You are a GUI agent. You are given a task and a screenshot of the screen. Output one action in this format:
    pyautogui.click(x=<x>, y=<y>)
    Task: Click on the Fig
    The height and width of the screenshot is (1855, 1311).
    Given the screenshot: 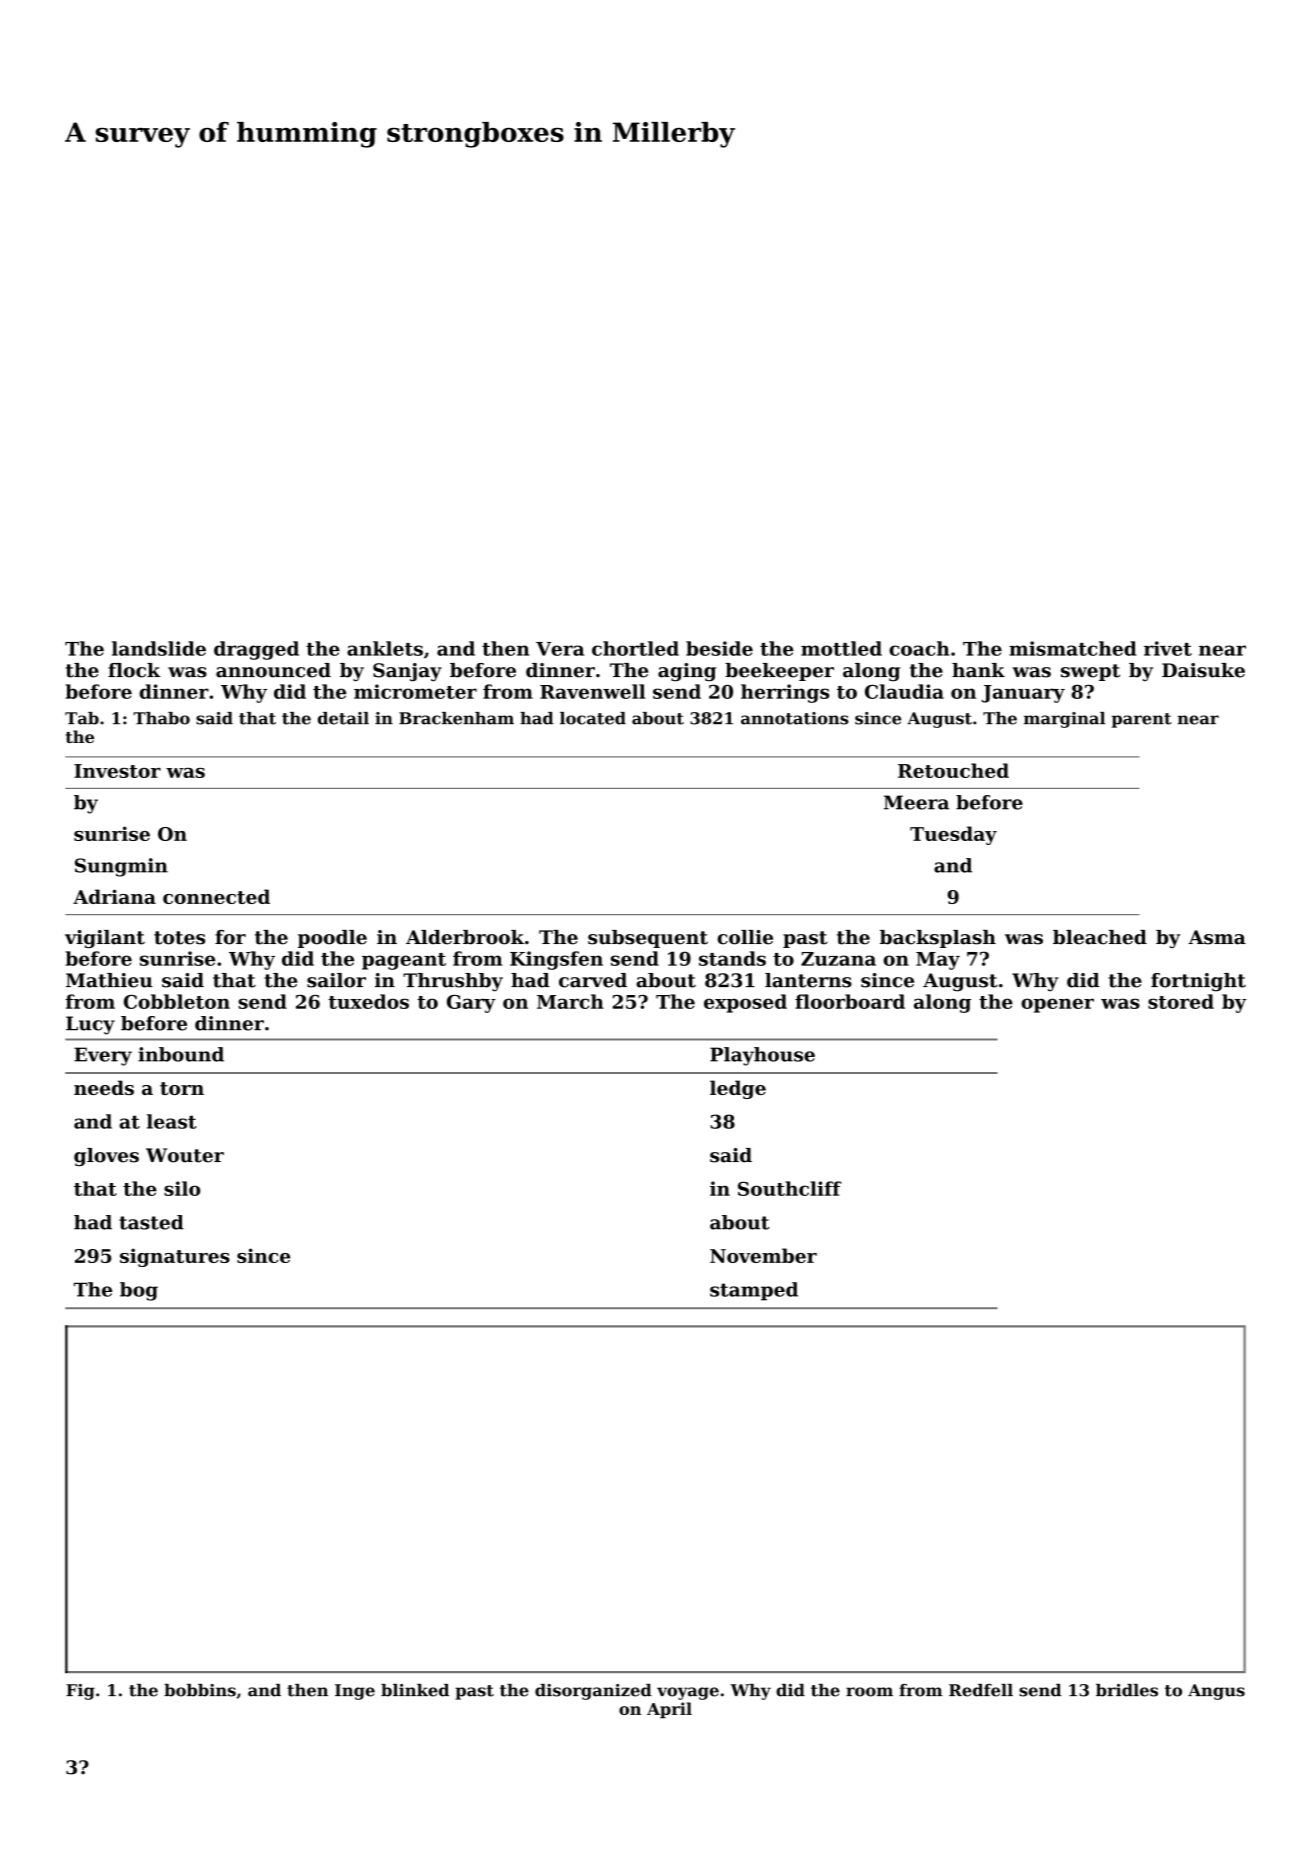 What is the action you would take?
    pyautogui.click(x=80, y=1692)
